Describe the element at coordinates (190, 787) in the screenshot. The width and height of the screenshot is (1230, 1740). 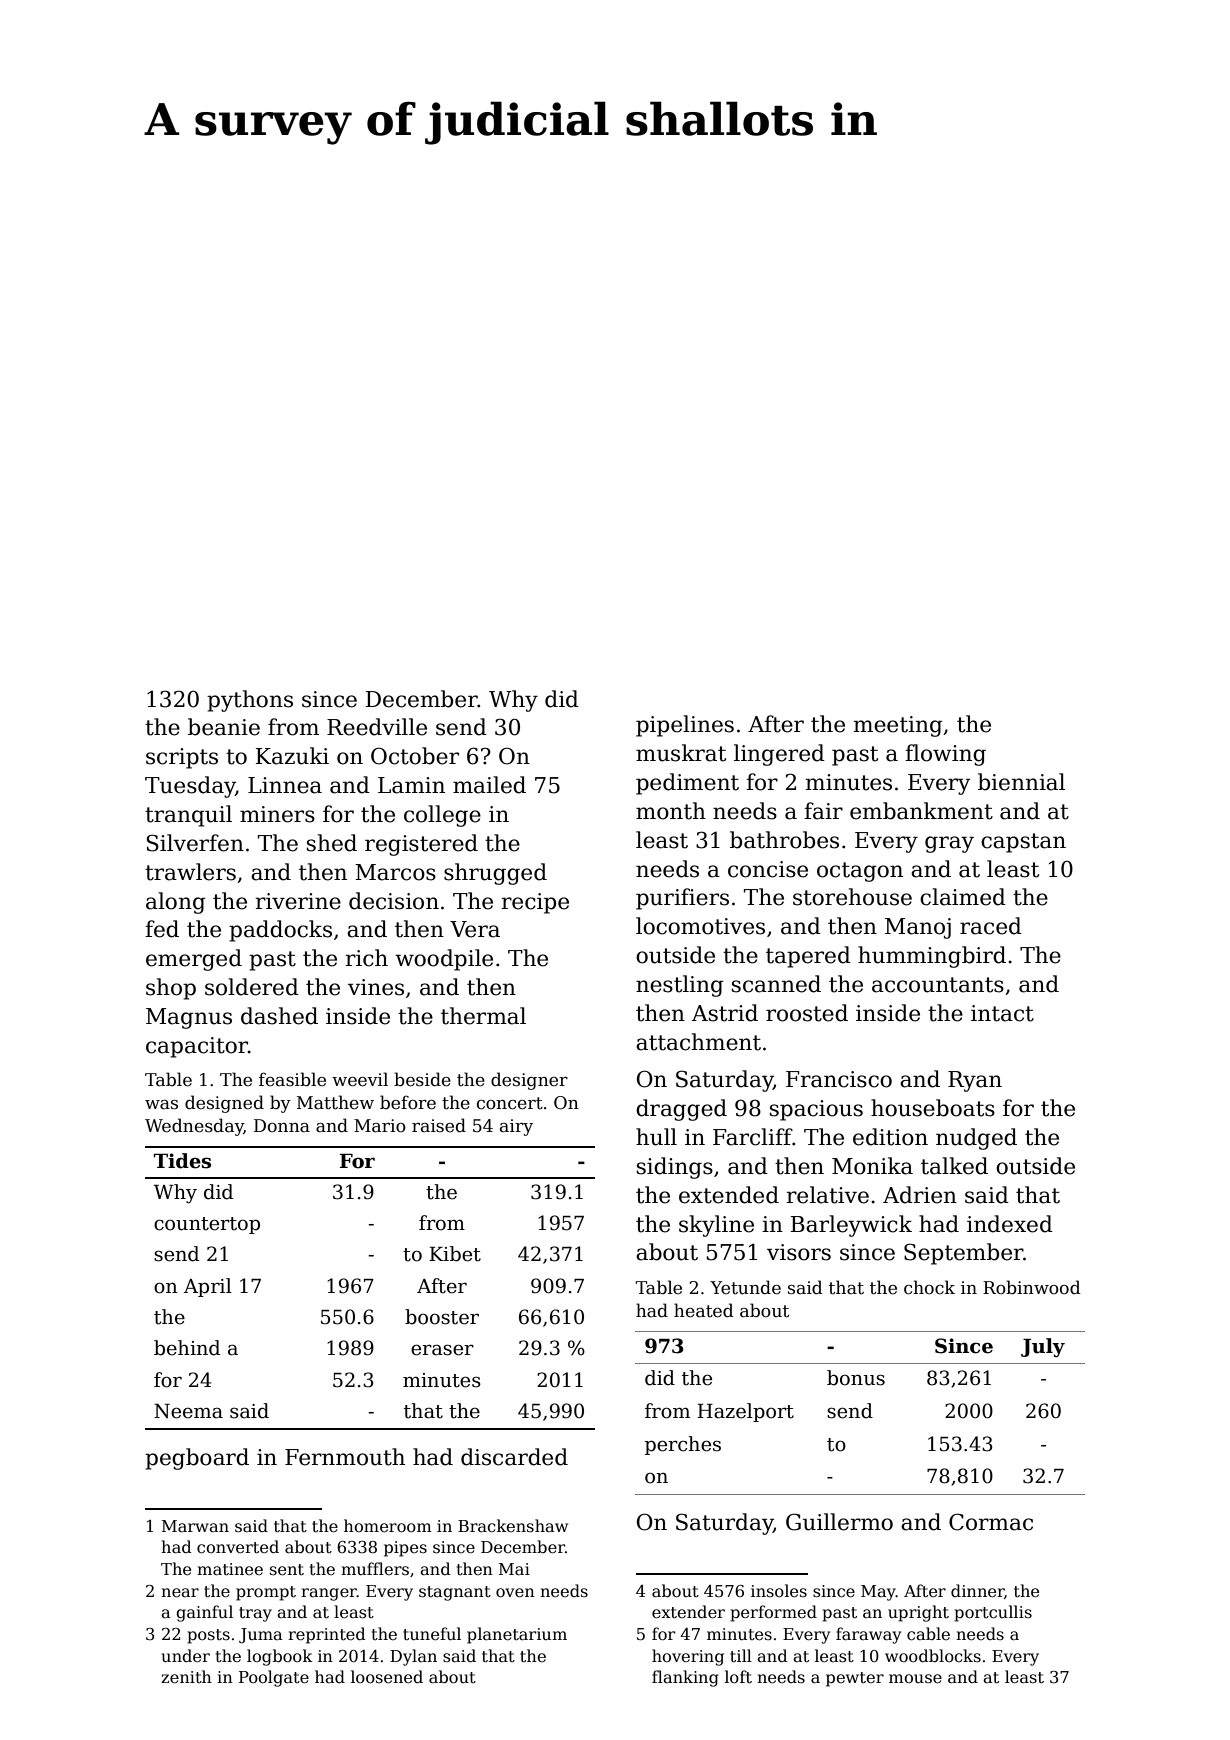
I see `Tuesday` at that location.
